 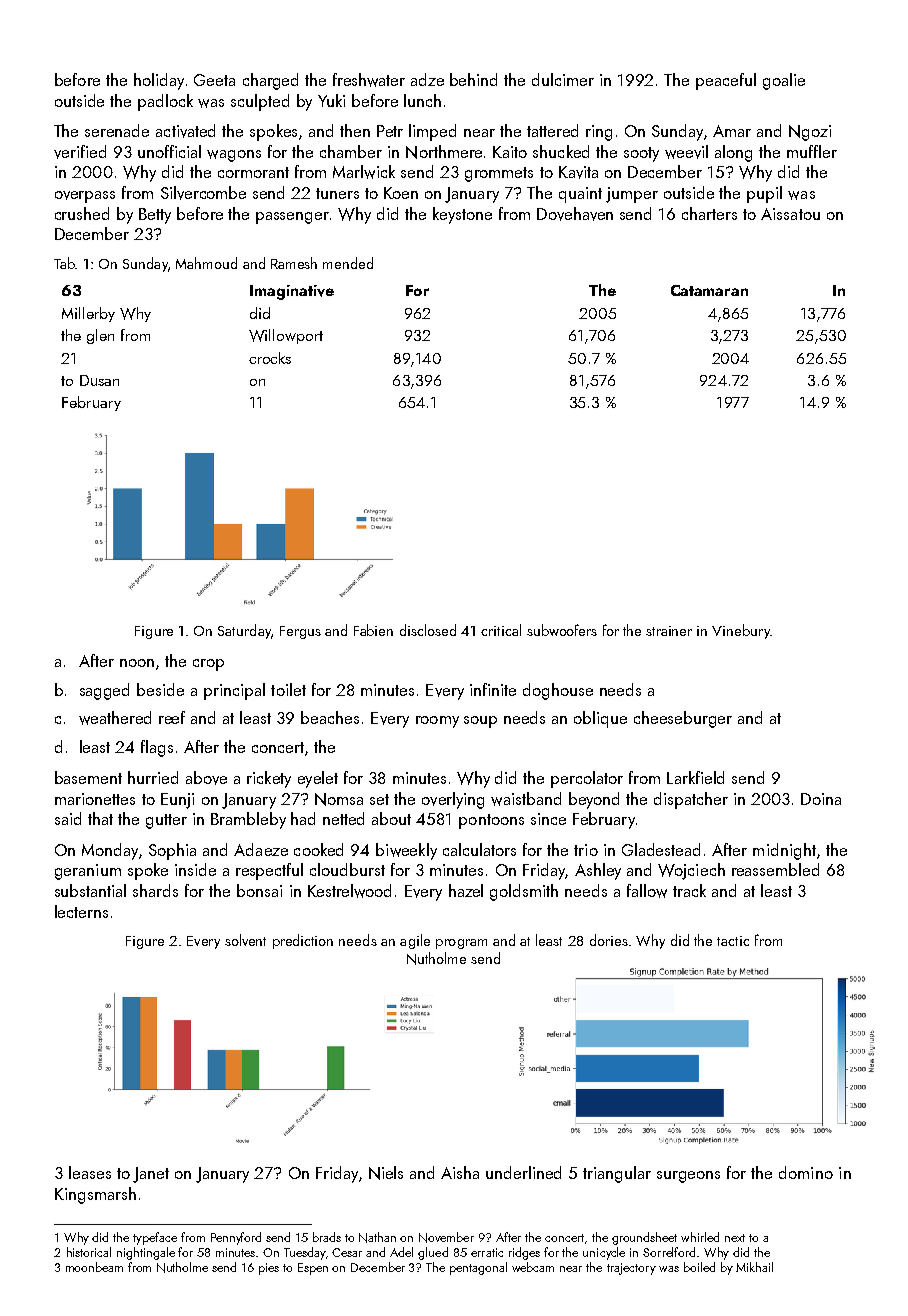 What do you see at coordinates (146, 1253) in the document?
I see `nightingale` at bounding box center [146, 1253].
